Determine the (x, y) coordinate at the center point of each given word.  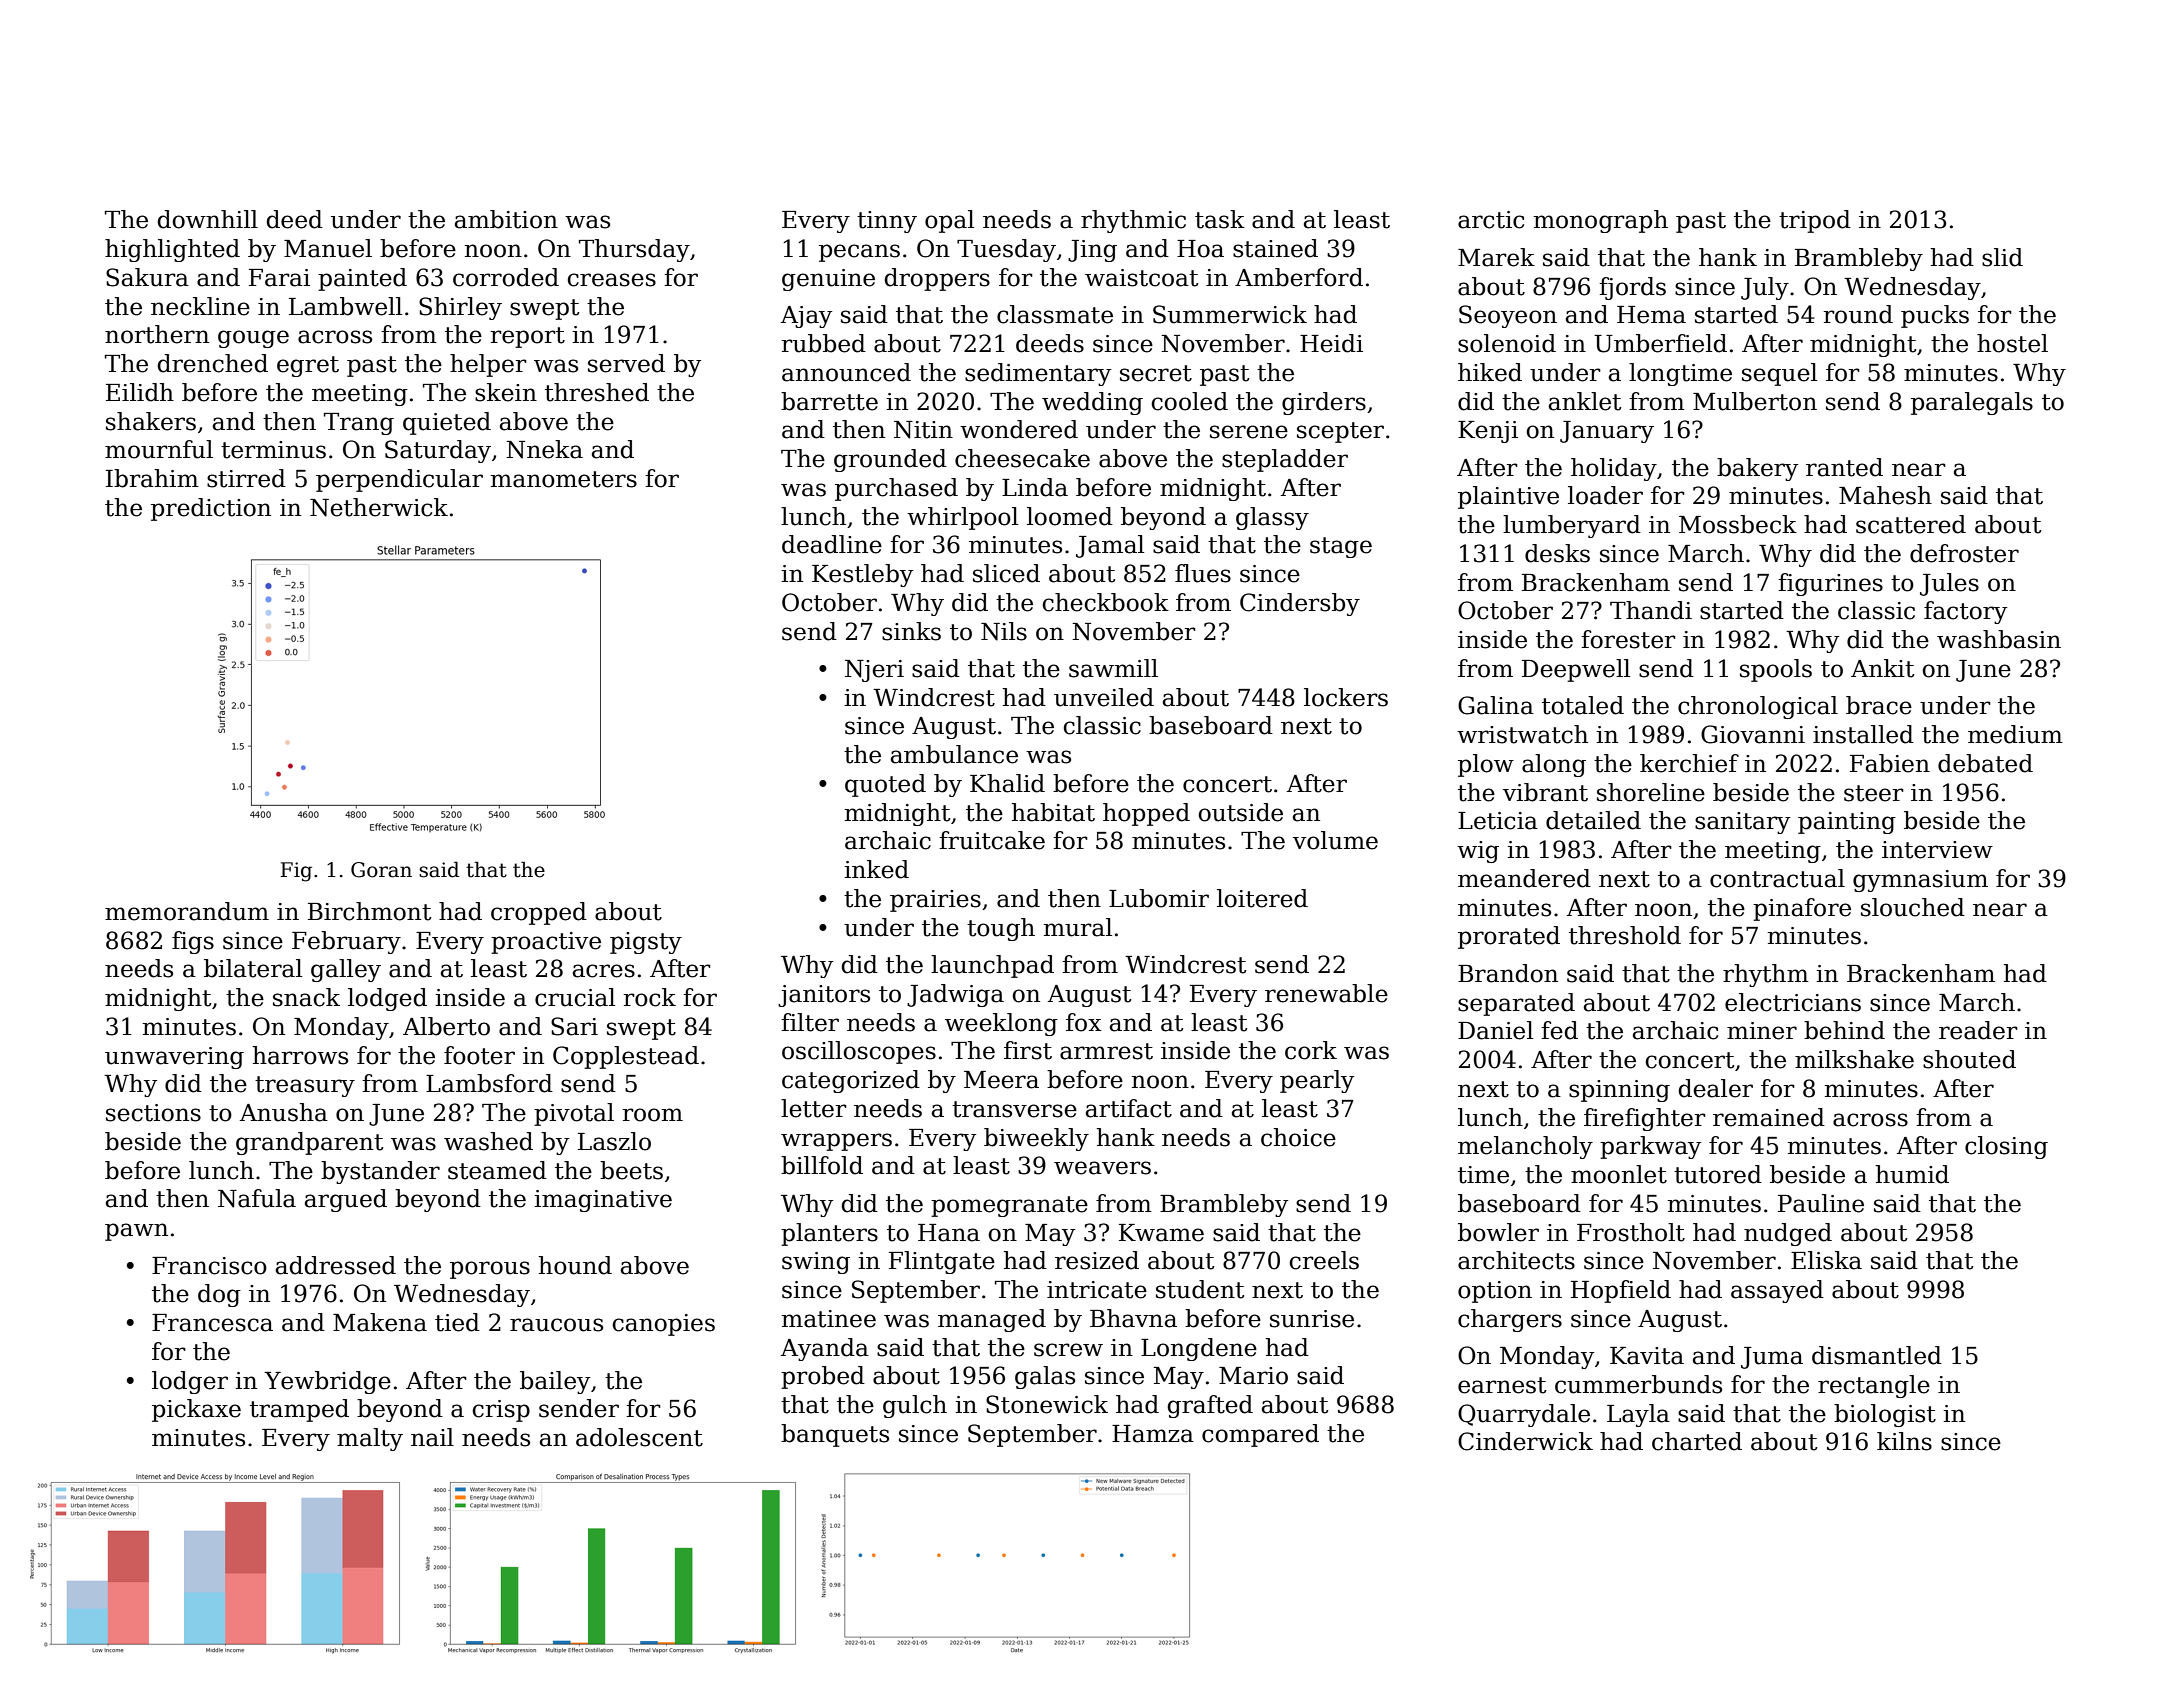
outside (1241, 812)
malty (370, 1439)
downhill (208, 219)
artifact (1129, 1108)
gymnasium (1920, 881)
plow (1486, 765)
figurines (1830, 584)
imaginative (603, 1201)
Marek (1496, 257)
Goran (381, 870)
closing (2006, 1147)
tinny (887, 222)
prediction (211, 509)
